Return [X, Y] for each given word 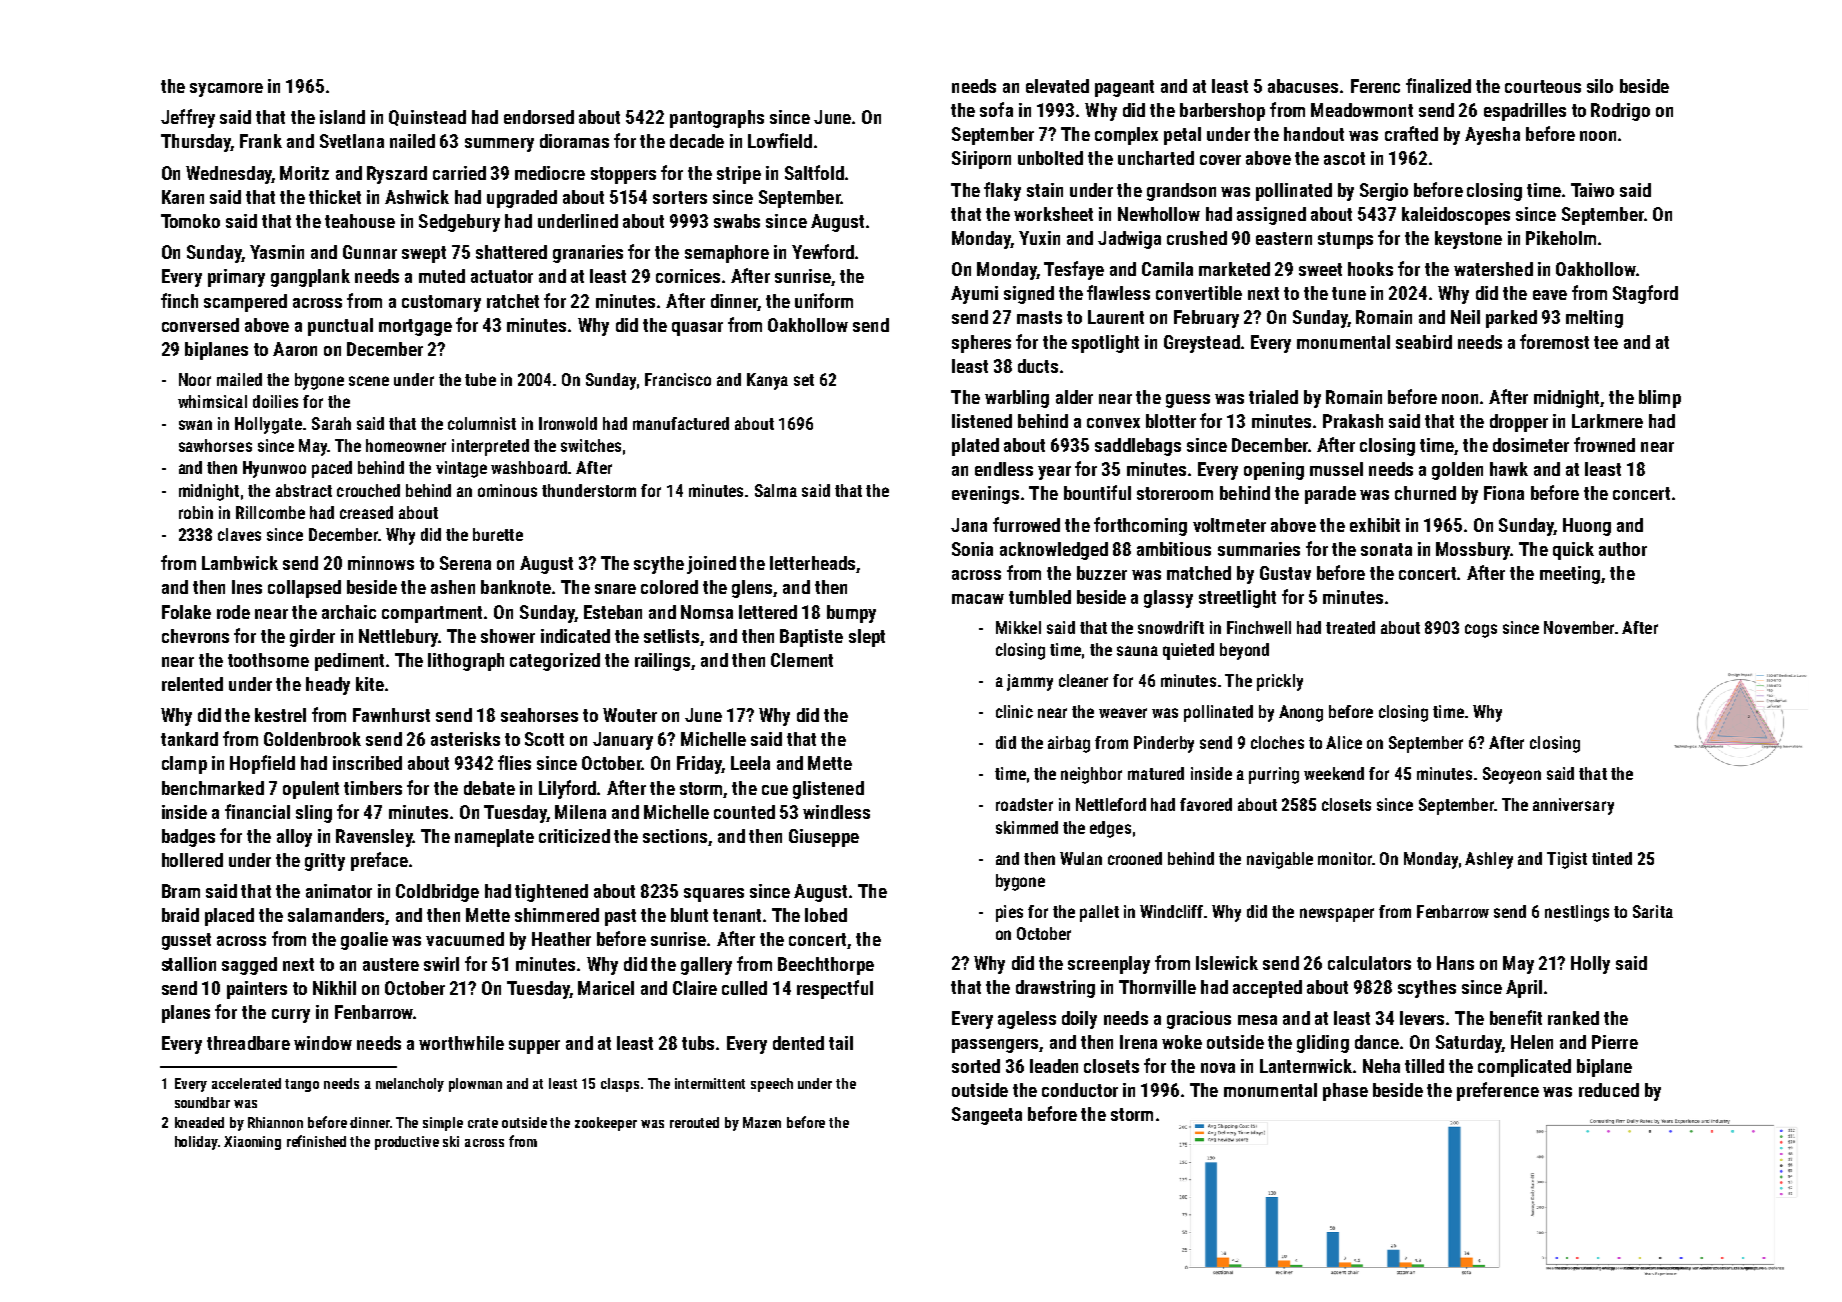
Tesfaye [1074, 270]
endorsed [539, 117]
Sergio [1384, 192]
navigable [1280, 860]
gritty [325, 862]
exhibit [1375, 525]
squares [714, 895]
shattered [511, 252]
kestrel [280, 715]
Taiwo [1592, 190]
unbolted [1050, 158]
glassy [1168, 599]
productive [407, 1143]
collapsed [304, 589]
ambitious [1174, 549]
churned [1425, 493]
